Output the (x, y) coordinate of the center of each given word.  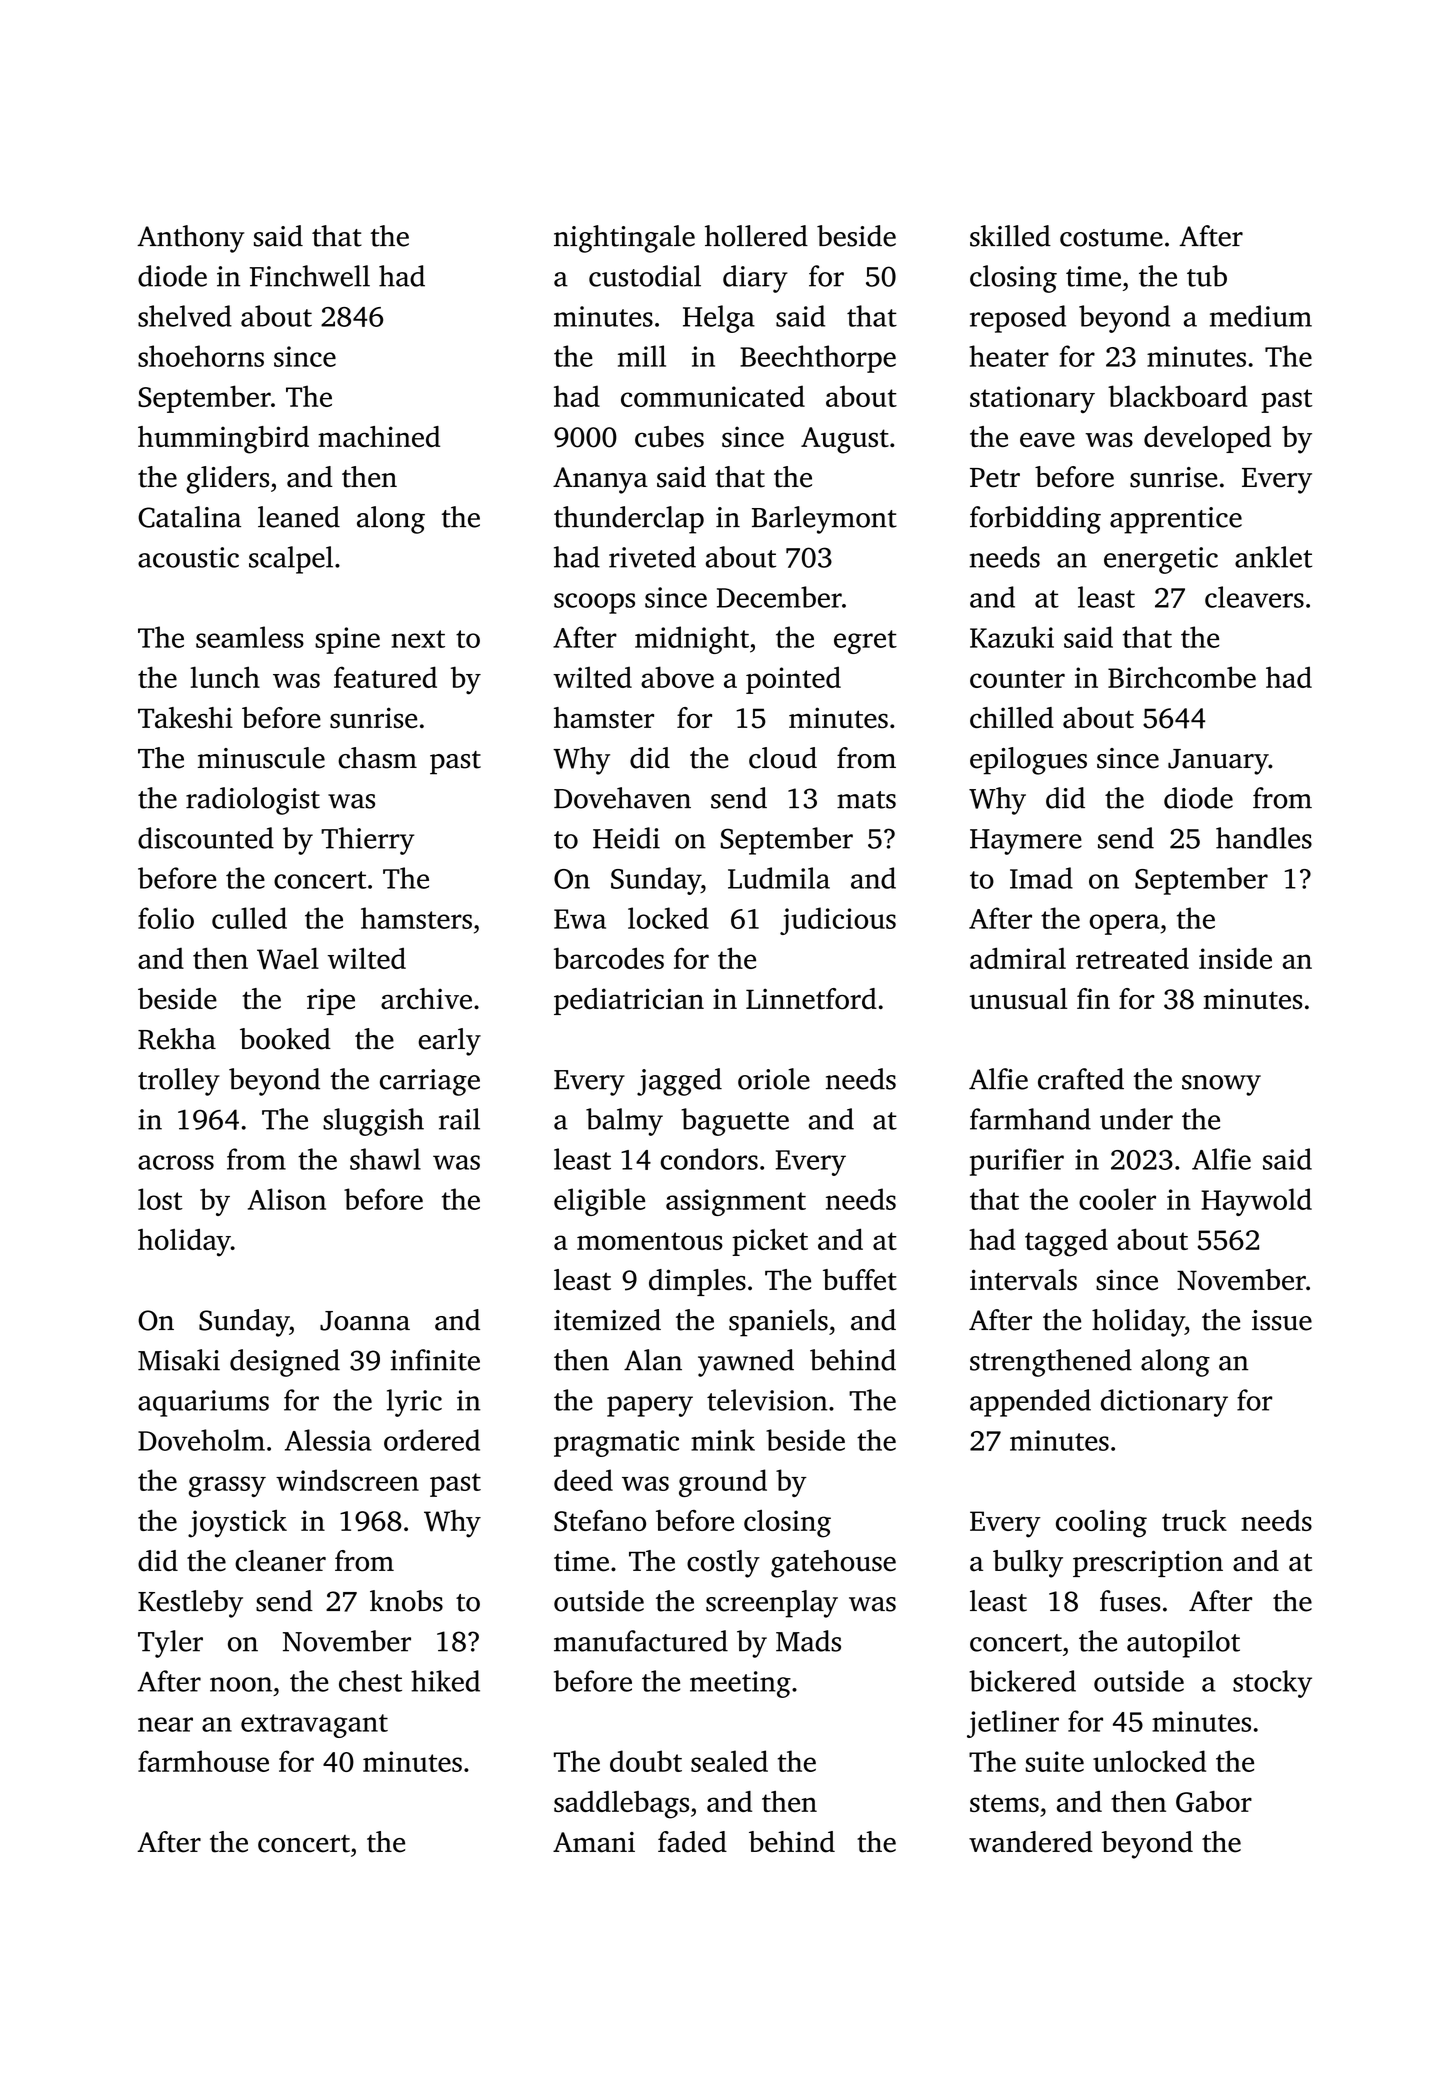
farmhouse (203, 1761)
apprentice (1176, 520)
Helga (719, 319)
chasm (377, 758)
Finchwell (310, 276)
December (779, 597)
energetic (1161, 560)
